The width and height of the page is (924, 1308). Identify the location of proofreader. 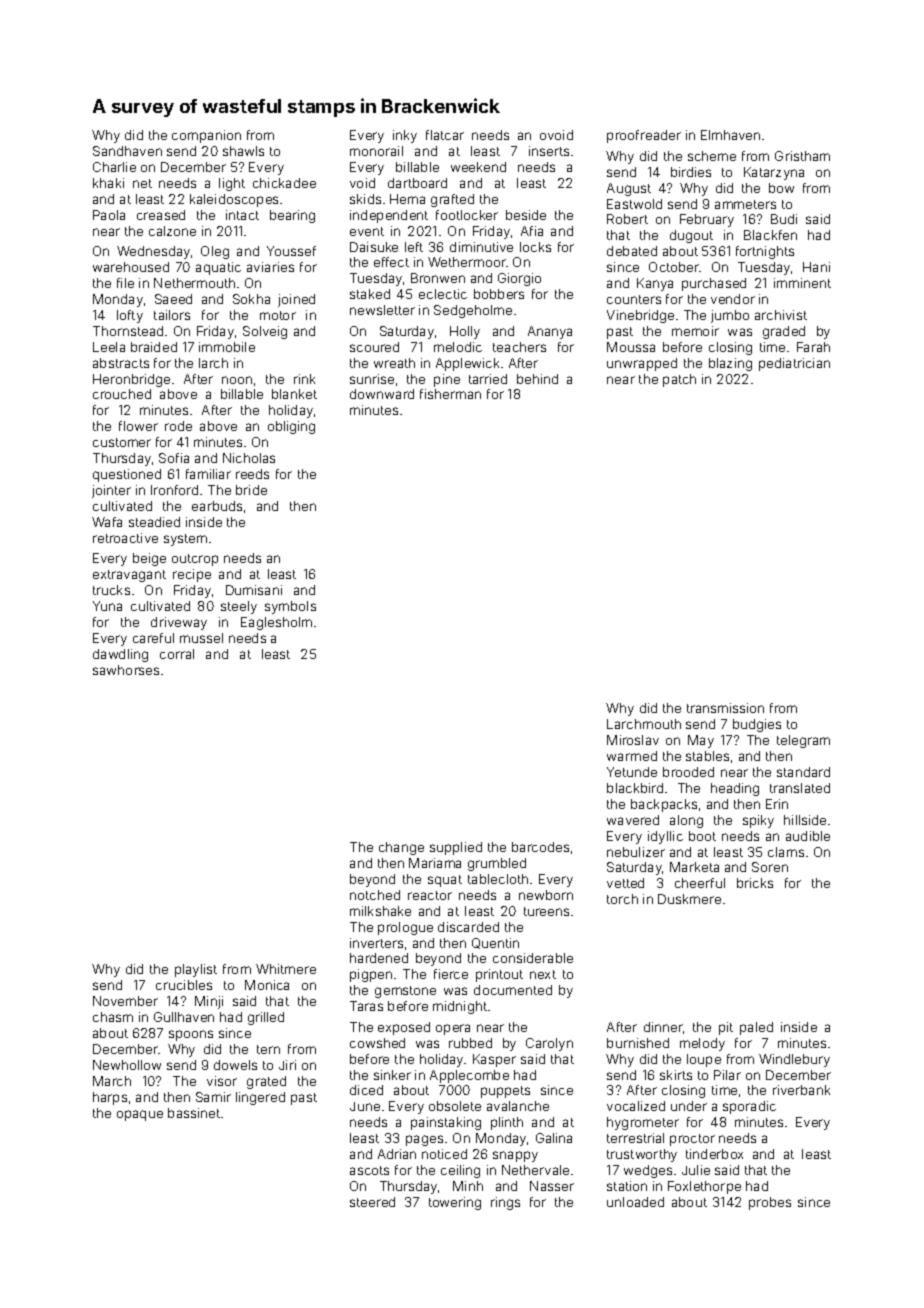
(644, 136).
